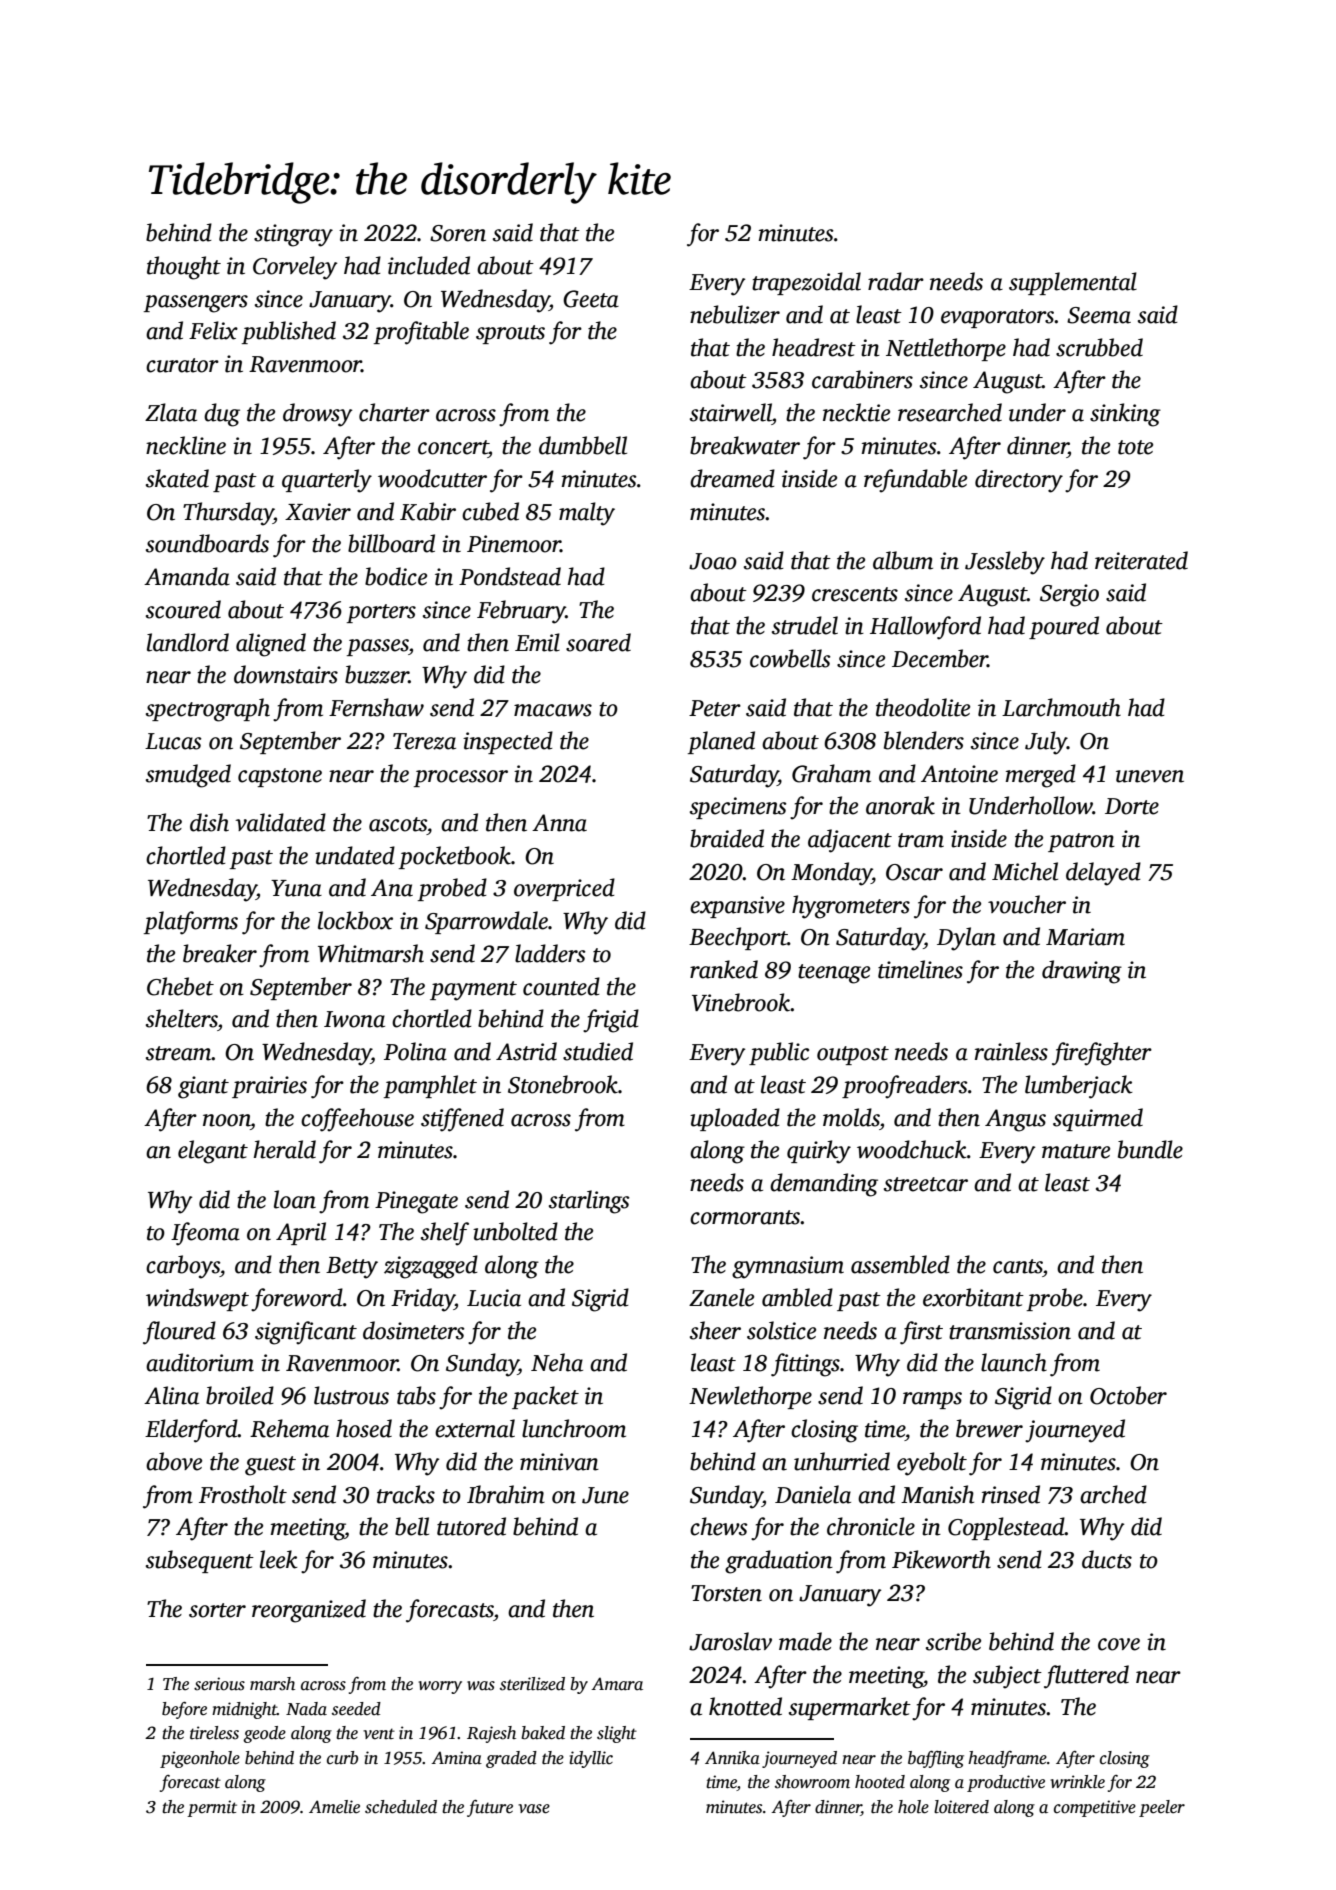  What do you see at coordinates (732, 1758) in the screenshot?
I see `Annika` at bounding box center [732, 1758].
